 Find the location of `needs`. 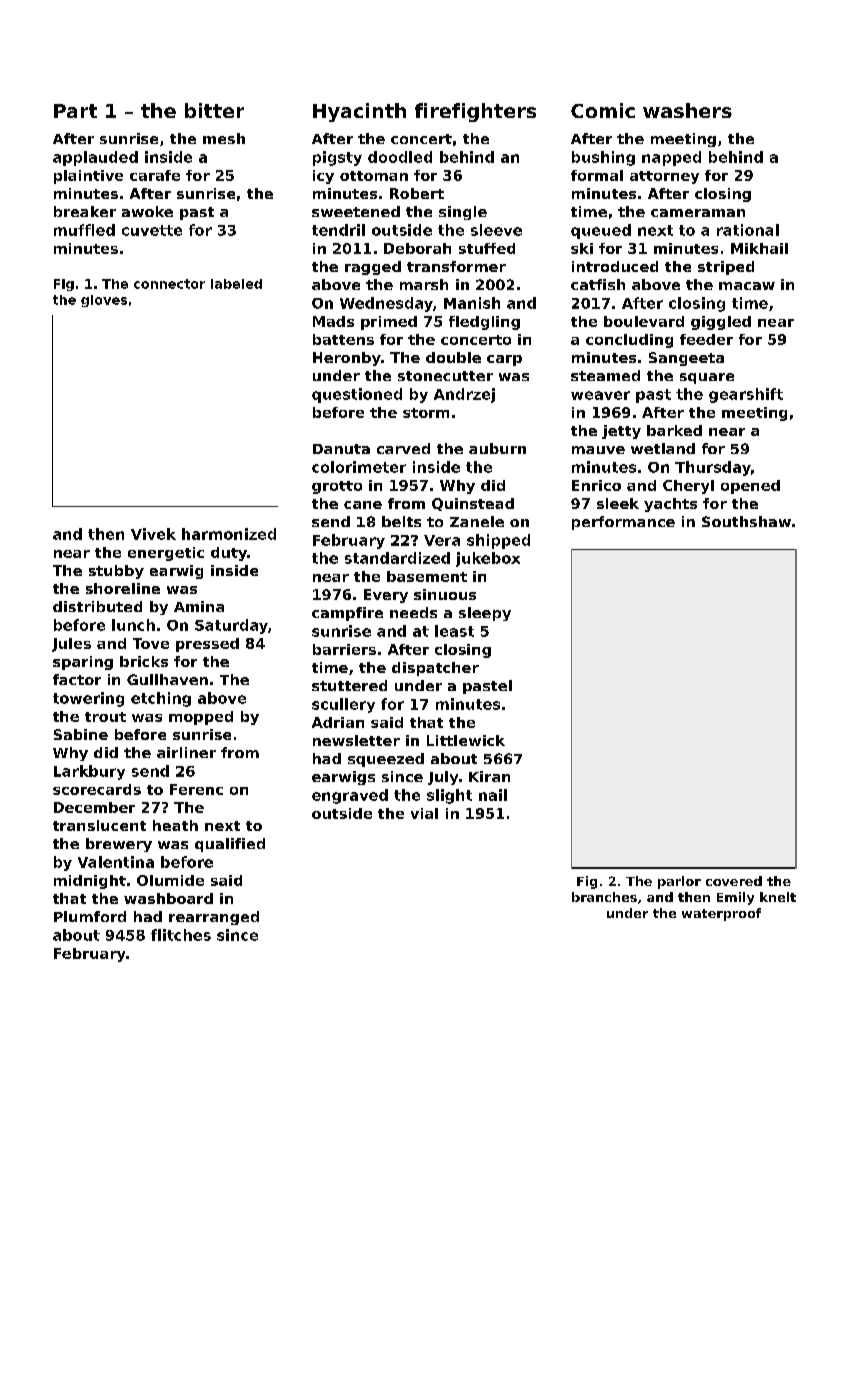

needs is located at coordinates (413, 612).
